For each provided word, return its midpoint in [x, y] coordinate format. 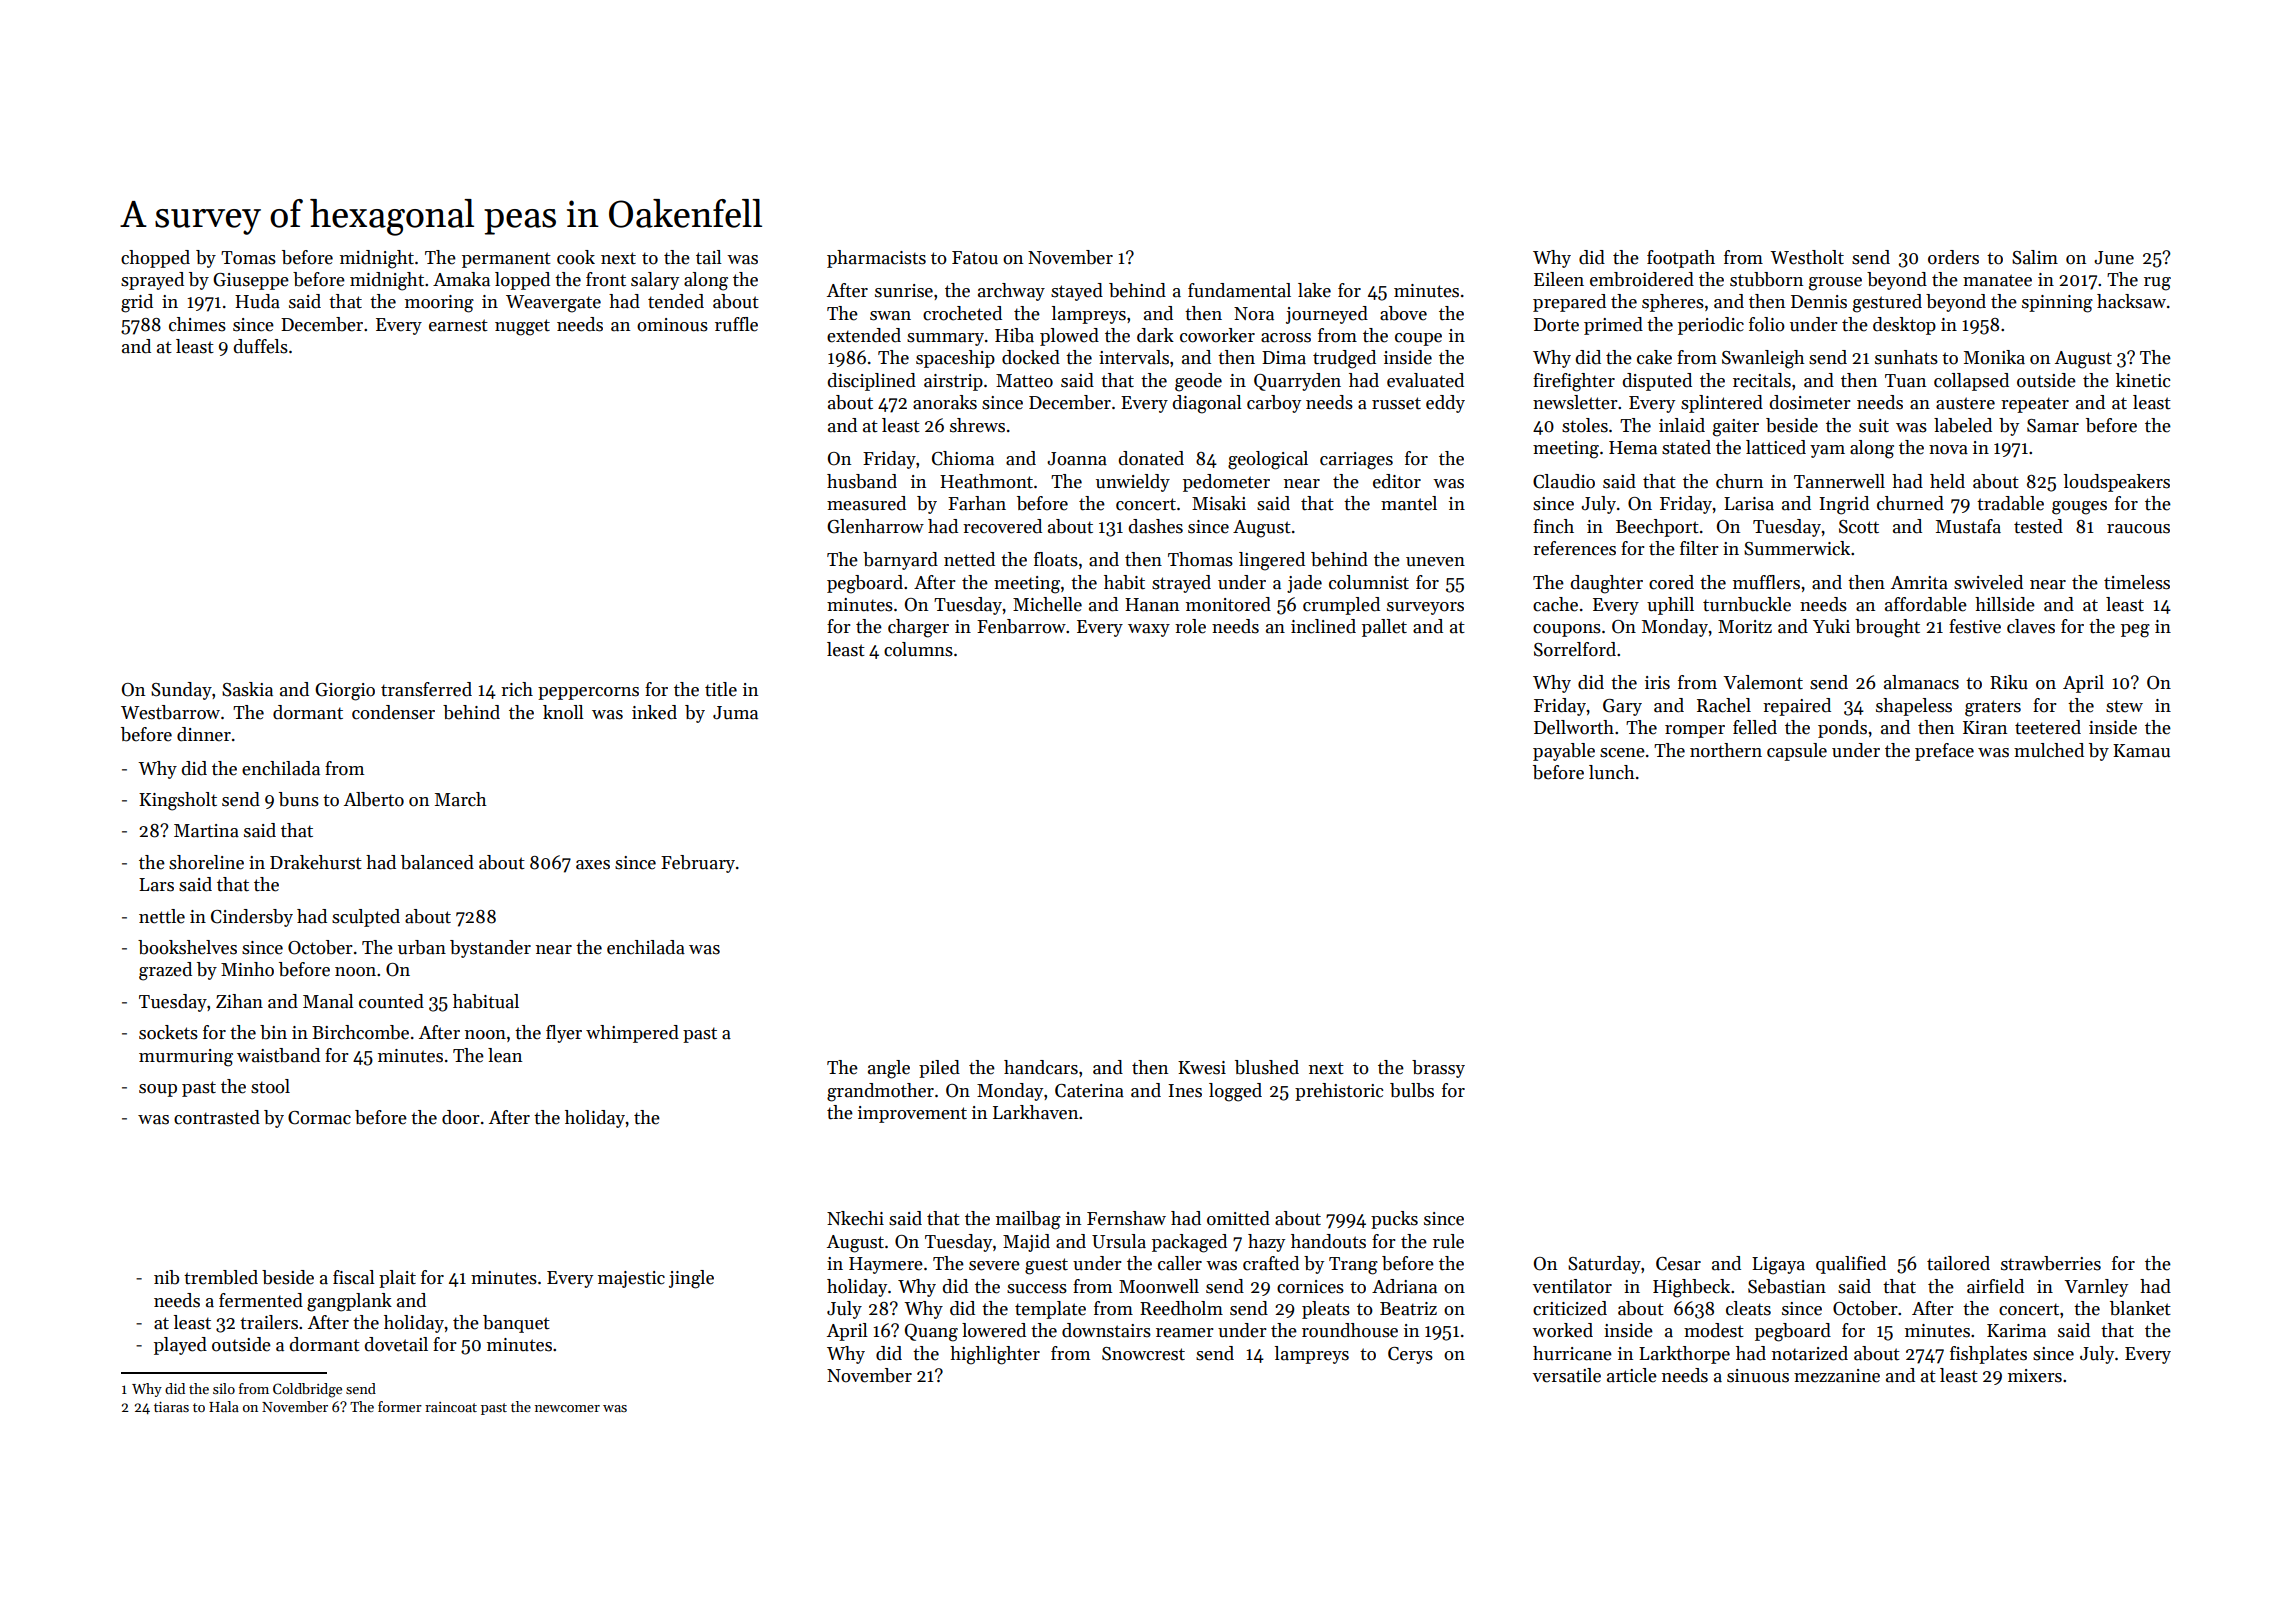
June [2114, 258]
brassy [1438, 1069]
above [1403, 313]
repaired [1797, 707]
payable [1564, 752]
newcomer [567, 1408]
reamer [1185, 1333]
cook [576, 257]
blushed [1267, 1067]
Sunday [181, 691]
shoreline [206, 862]
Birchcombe [360, 1032]
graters [1993, 708]
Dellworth [1574, 727]
